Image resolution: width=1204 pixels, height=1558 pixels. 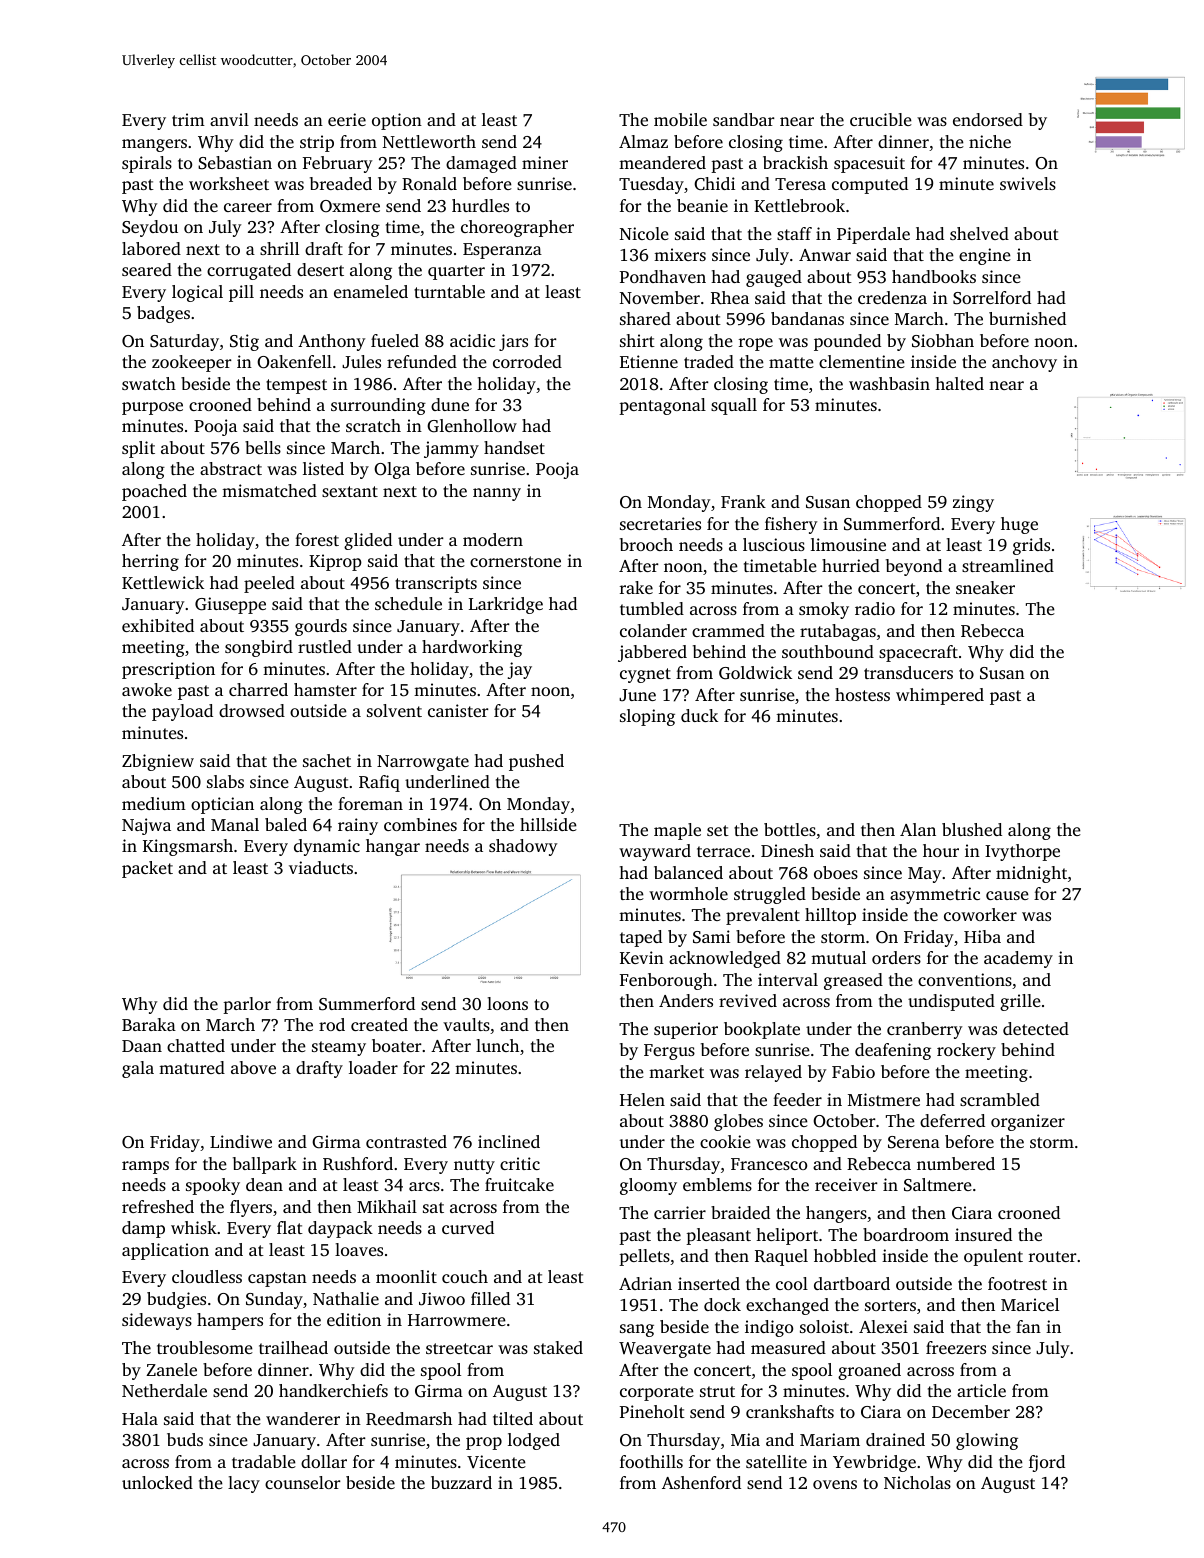 I want to click on trim, so click(x=188, y=119).
